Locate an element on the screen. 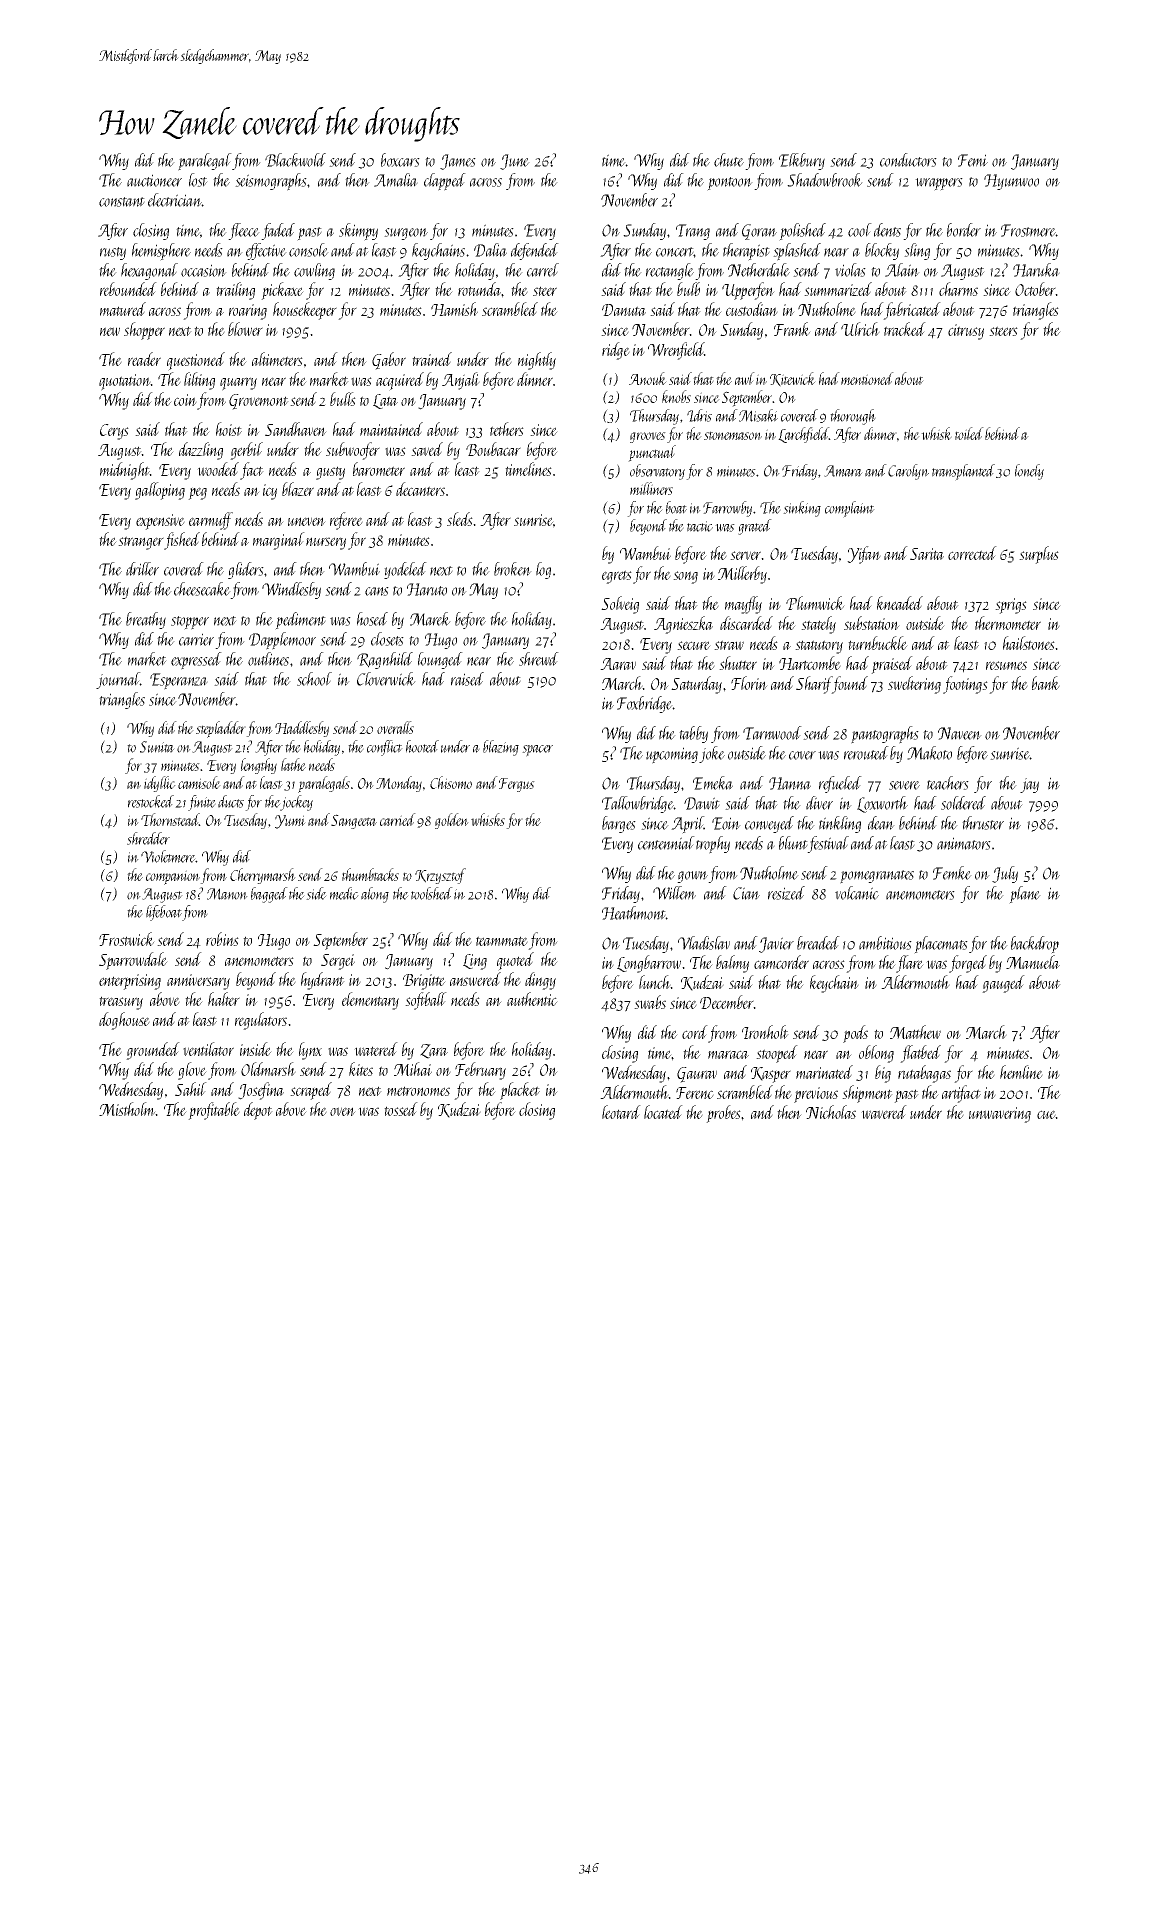 The image size is (1159, 1909). sleds is located at coordinates (460, 519).
